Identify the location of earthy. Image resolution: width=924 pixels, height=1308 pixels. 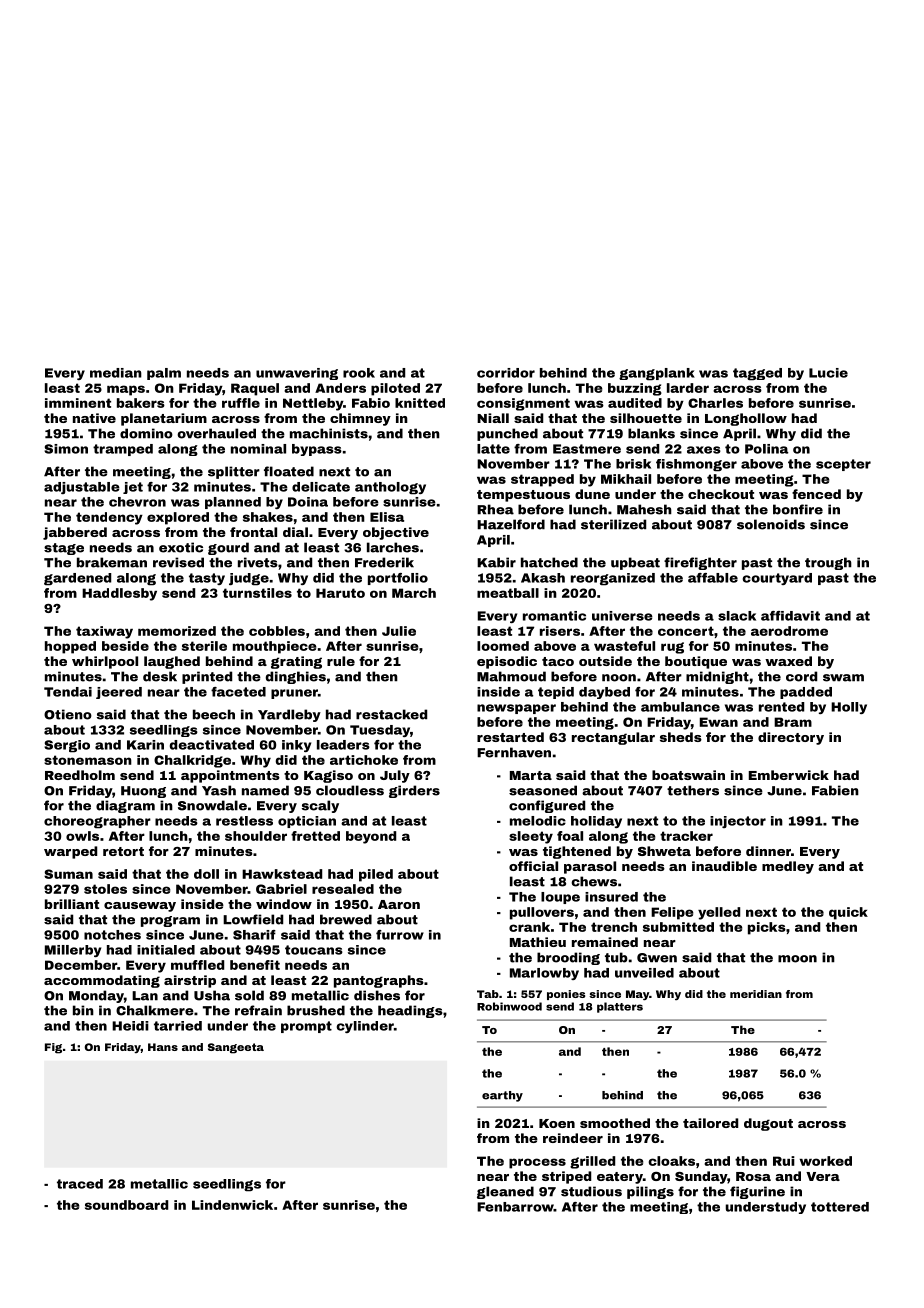
(502, 1096).
